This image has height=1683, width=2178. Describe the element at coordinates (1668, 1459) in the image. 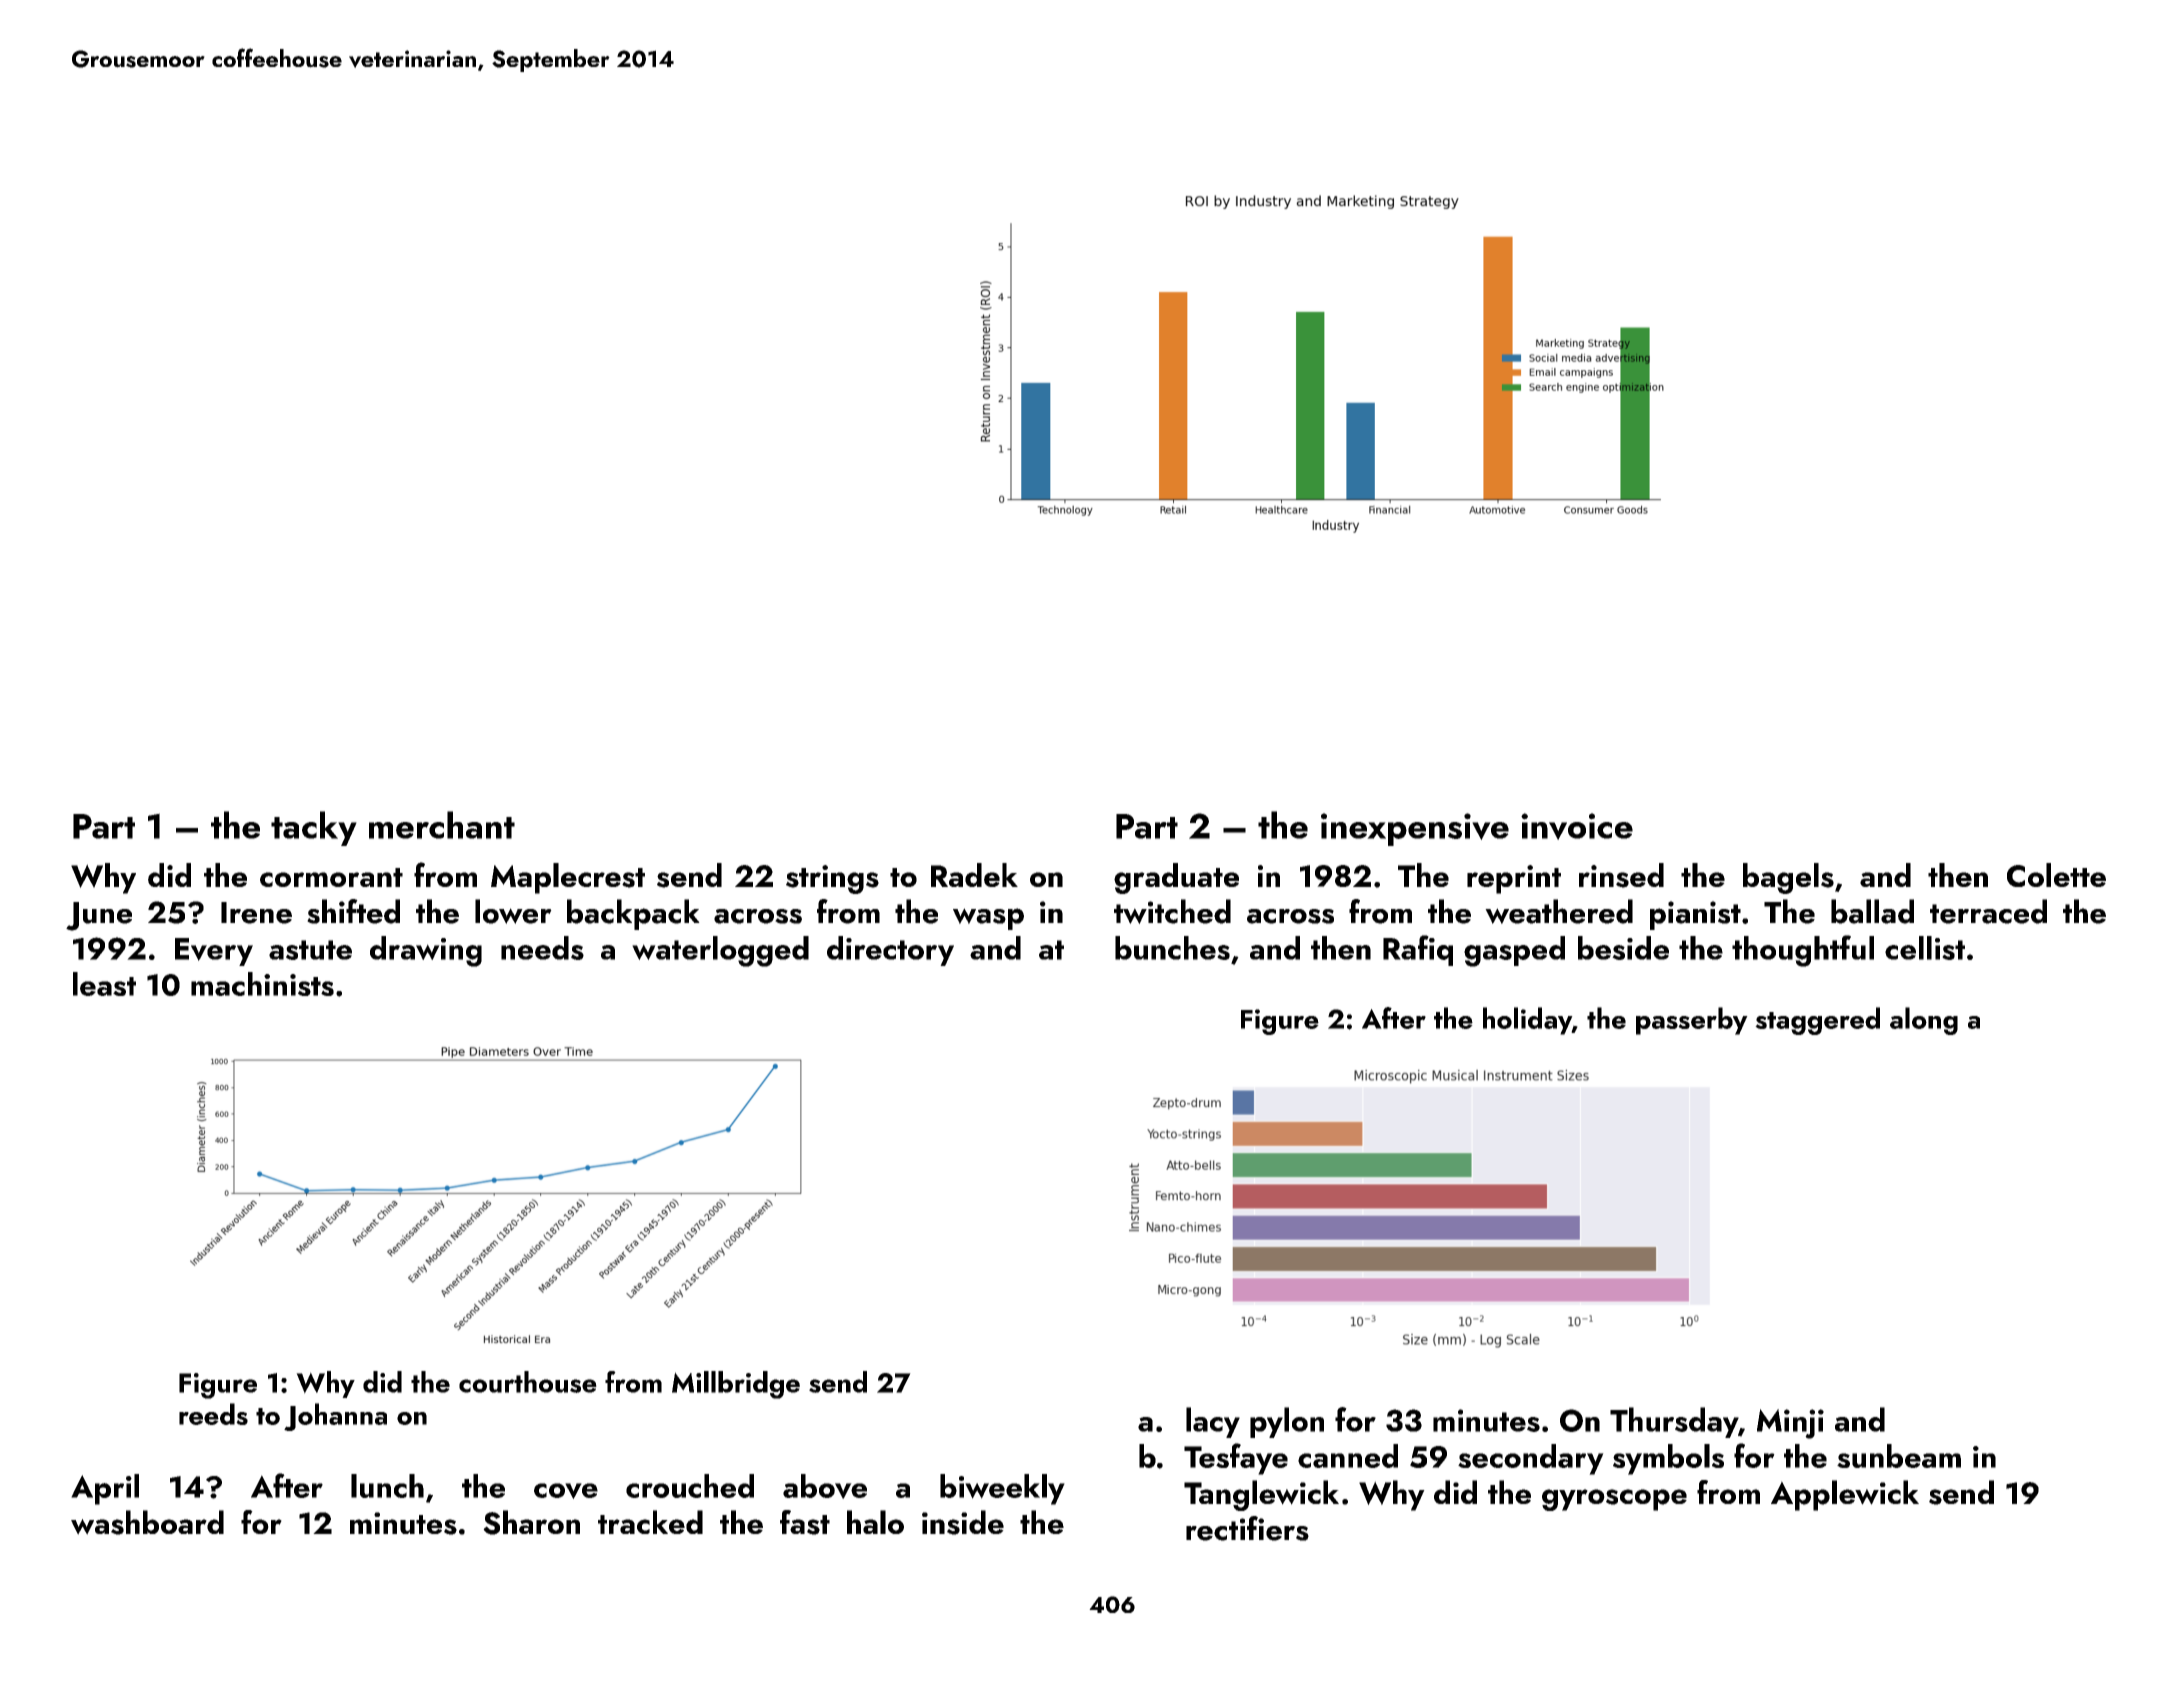

I see `symbols` at that location.
